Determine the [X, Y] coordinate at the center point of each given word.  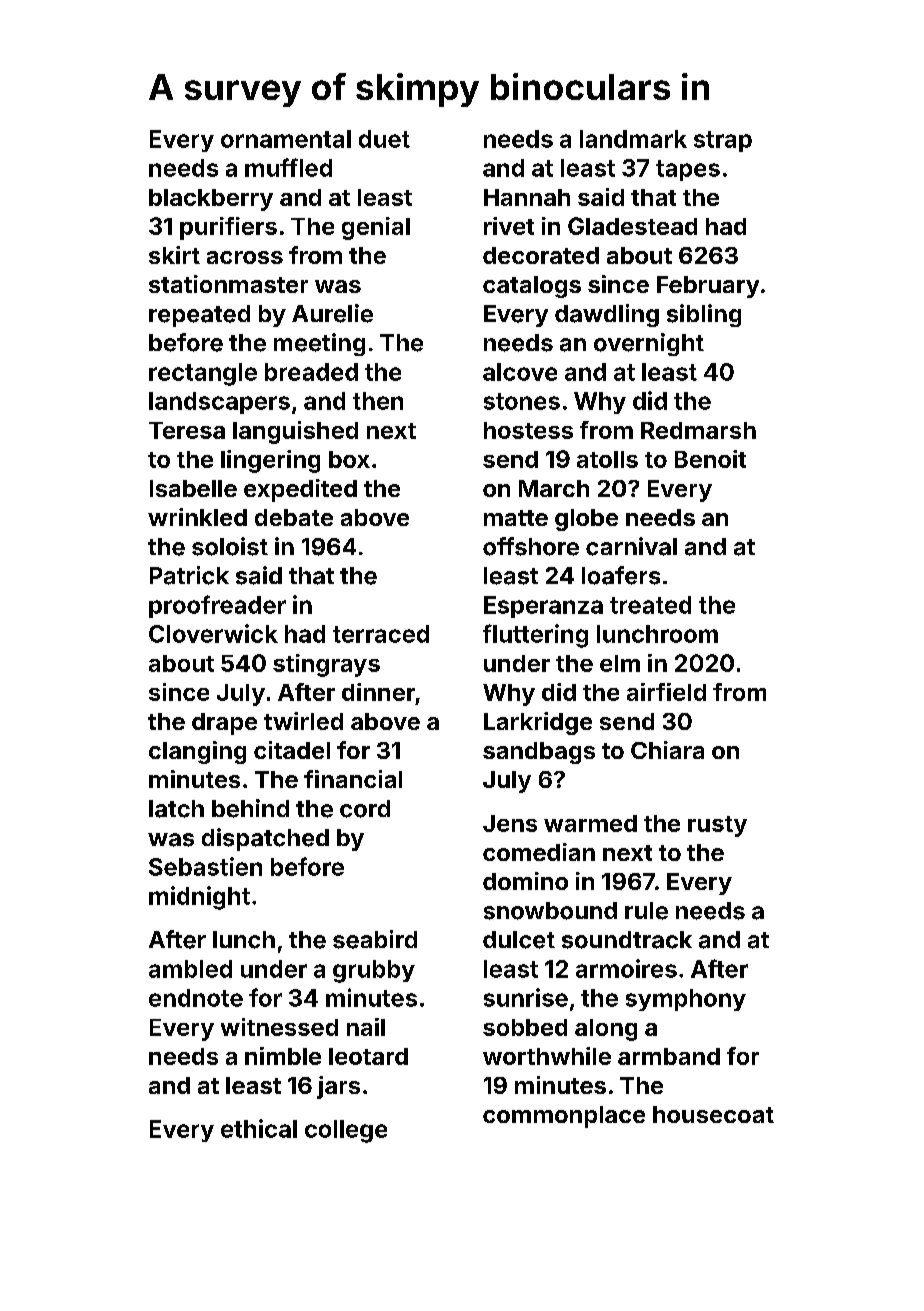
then [378, 401]
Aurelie [332, 313]
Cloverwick [213, 633]
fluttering [535, 636]
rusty [717, 826]
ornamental [286, 139]
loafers [621, 575]
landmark [633, 139]
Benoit [710, 459]
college [346, 1131]
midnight [199, 898]
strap [723, 141]
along [606, 1030]
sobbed [525, 1027]
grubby [374, 971]
